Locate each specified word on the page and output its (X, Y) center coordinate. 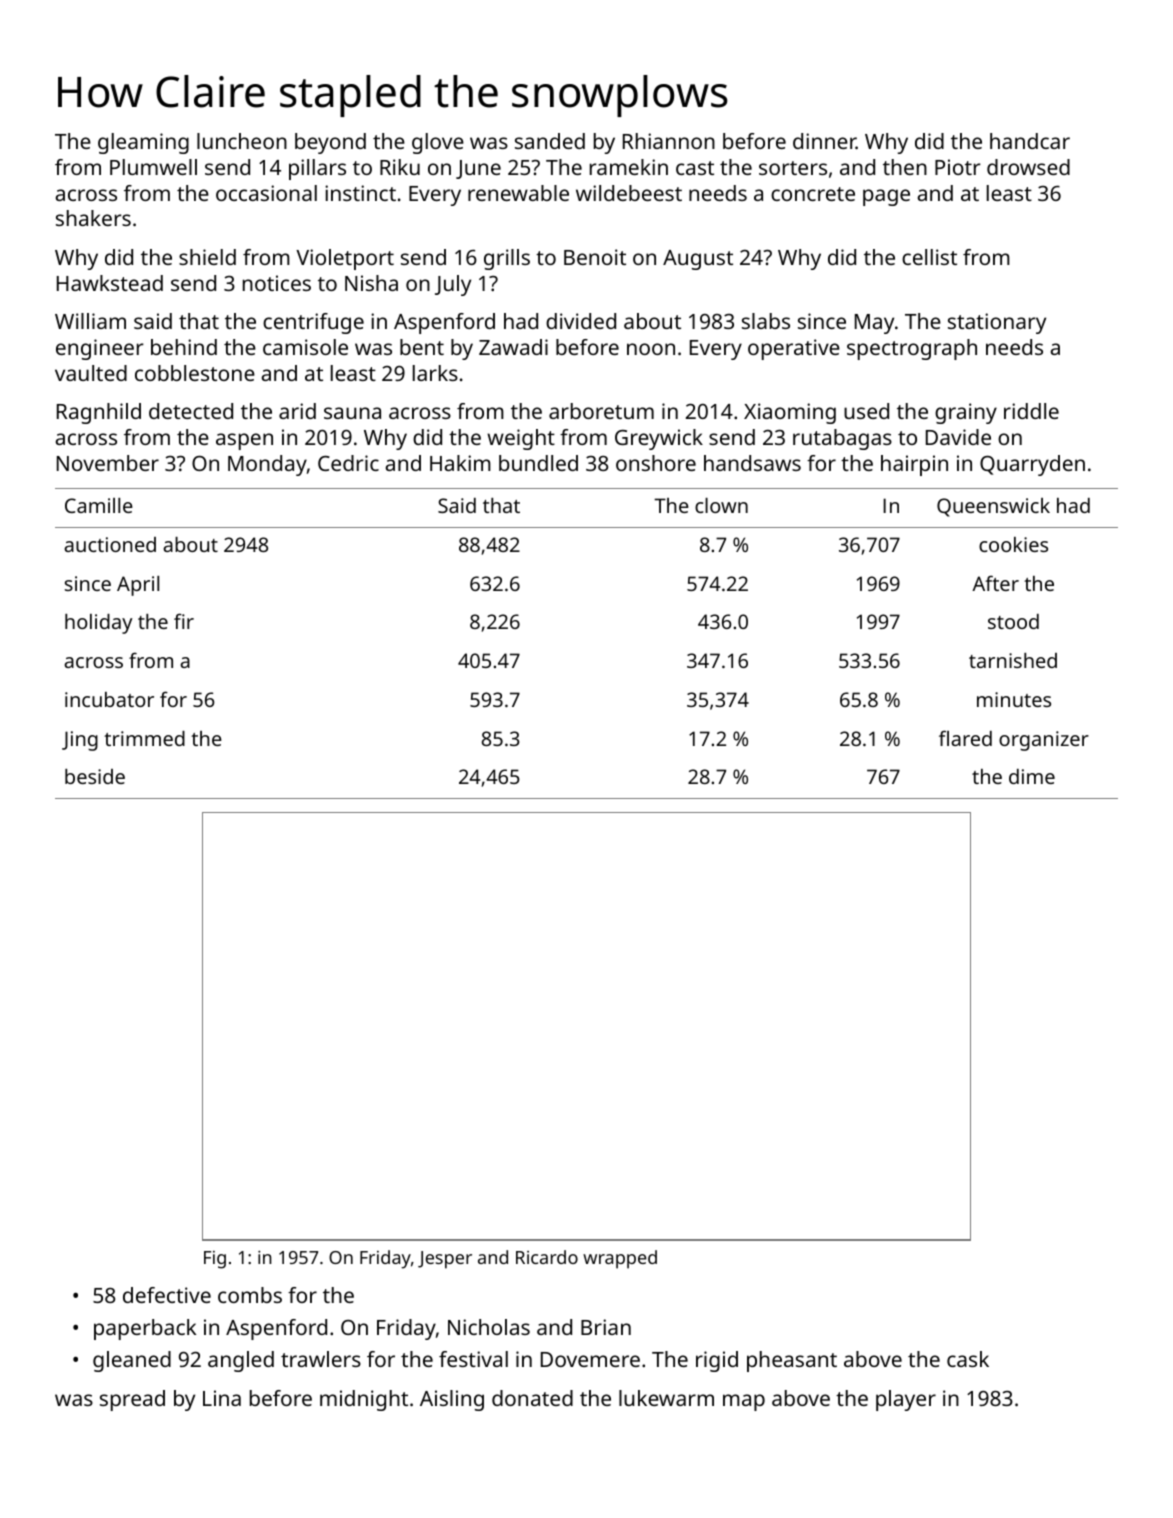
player (906, 1400)
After (995, 583)
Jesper (445, 1260)
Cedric (348, 463)
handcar (1030, 141)
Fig (215, 1260)
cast (695, 168)
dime (1032, 776)
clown (721, 505)
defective (167, 1295)
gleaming (143, 143)
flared (965, 738)
